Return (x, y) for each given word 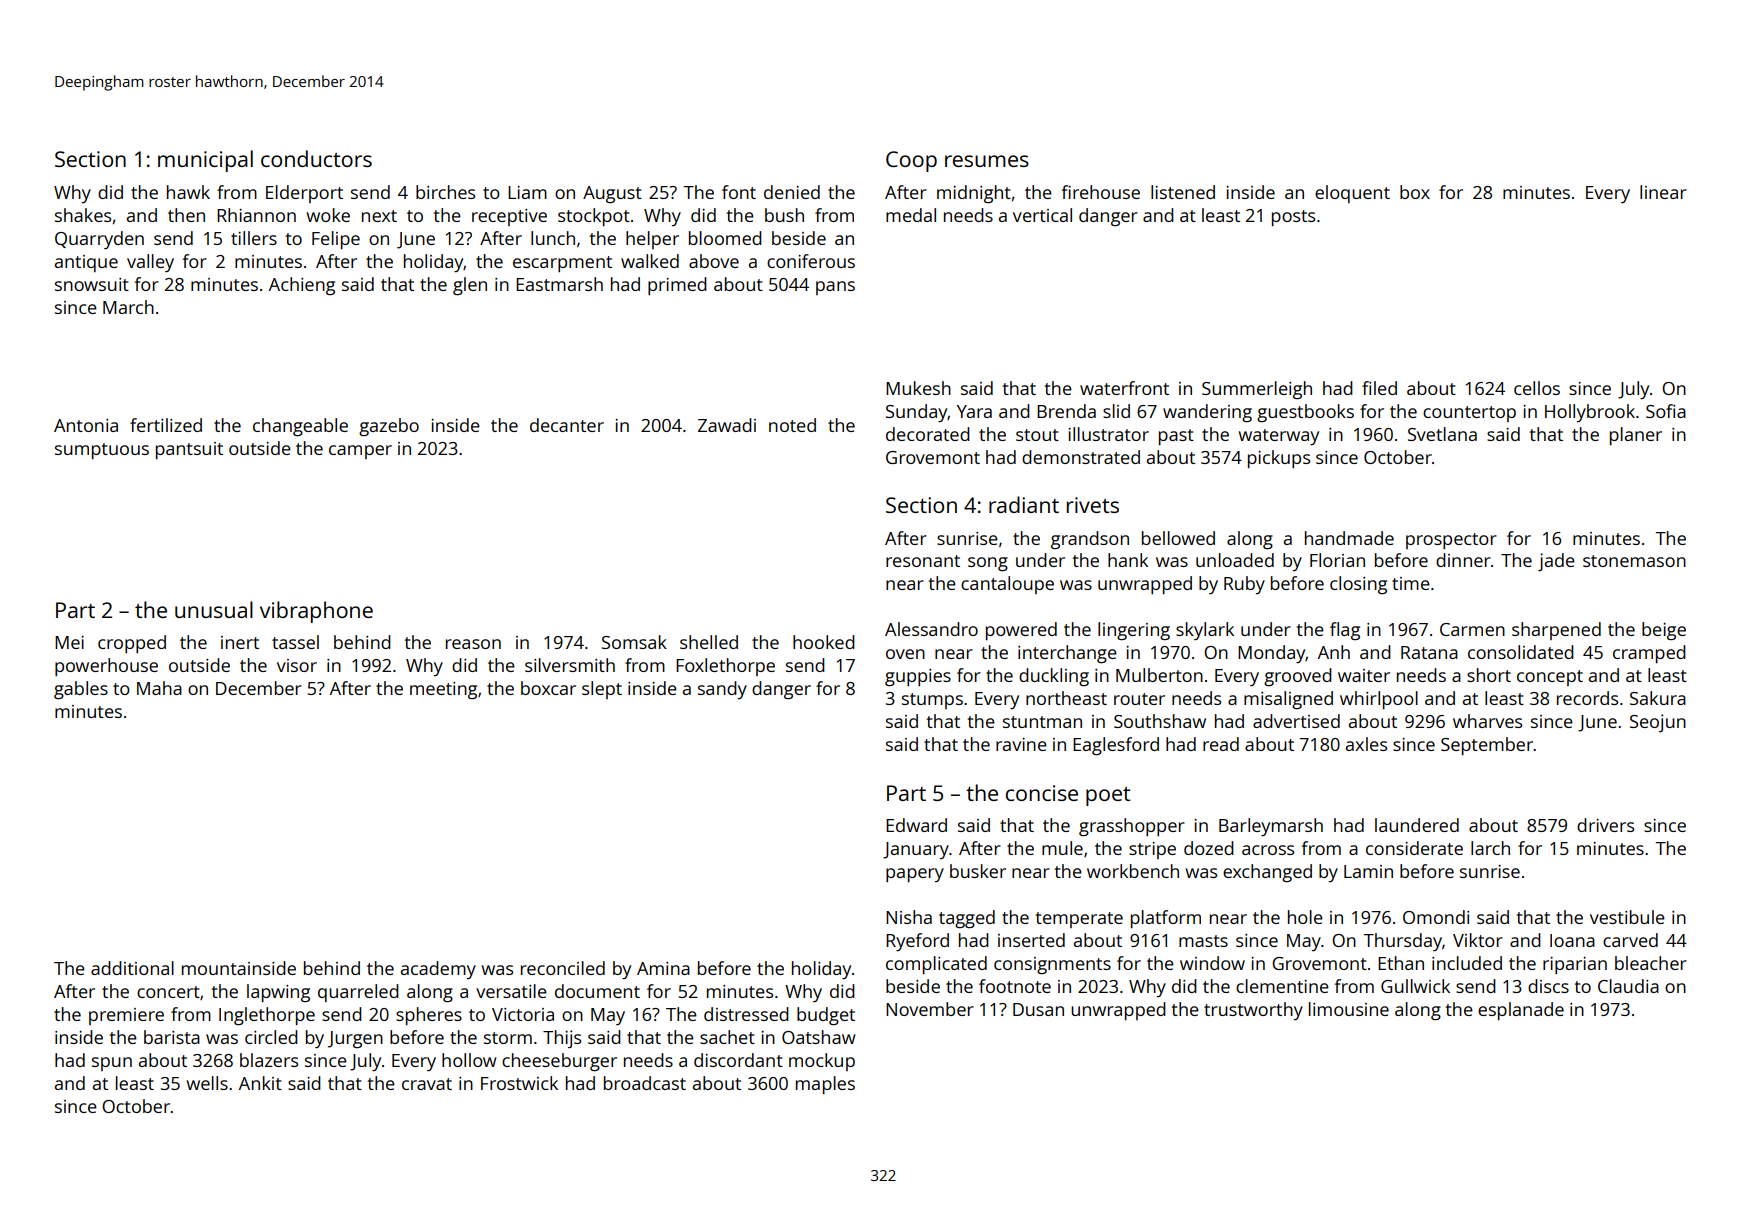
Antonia (86, 425)
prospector (1451, 541)
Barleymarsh (1271, 827)
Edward (916, 825)
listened (1183, 192)
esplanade (1521, 1011)
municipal (205, 161)
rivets (1093, 505)
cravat (427, 1084)
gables (81, 690)
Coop (911, 161)
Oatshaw (819, 1037)
